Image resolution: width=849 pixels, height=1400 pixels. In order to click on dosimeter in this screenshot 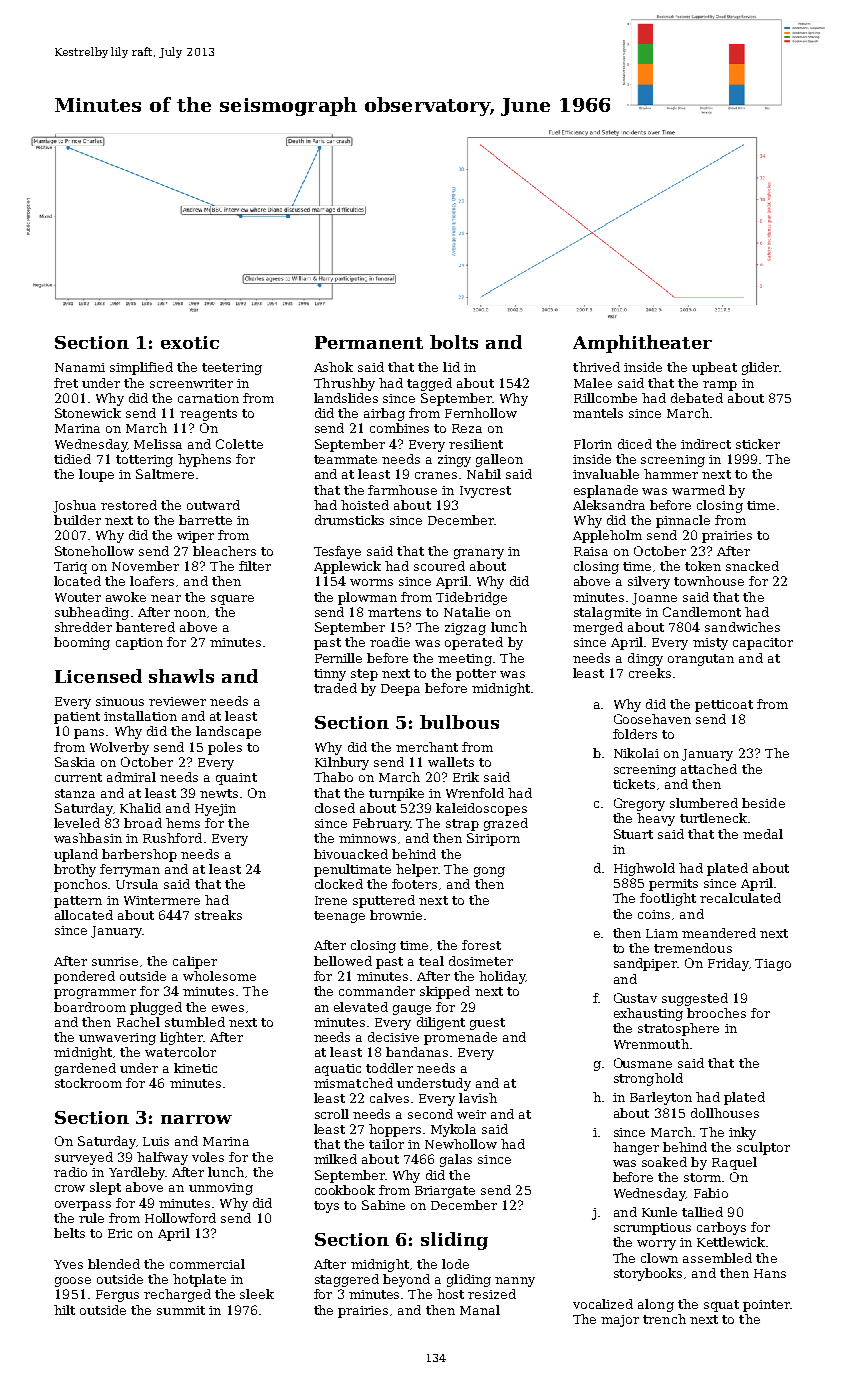, I will do `click(481, 961)`.
